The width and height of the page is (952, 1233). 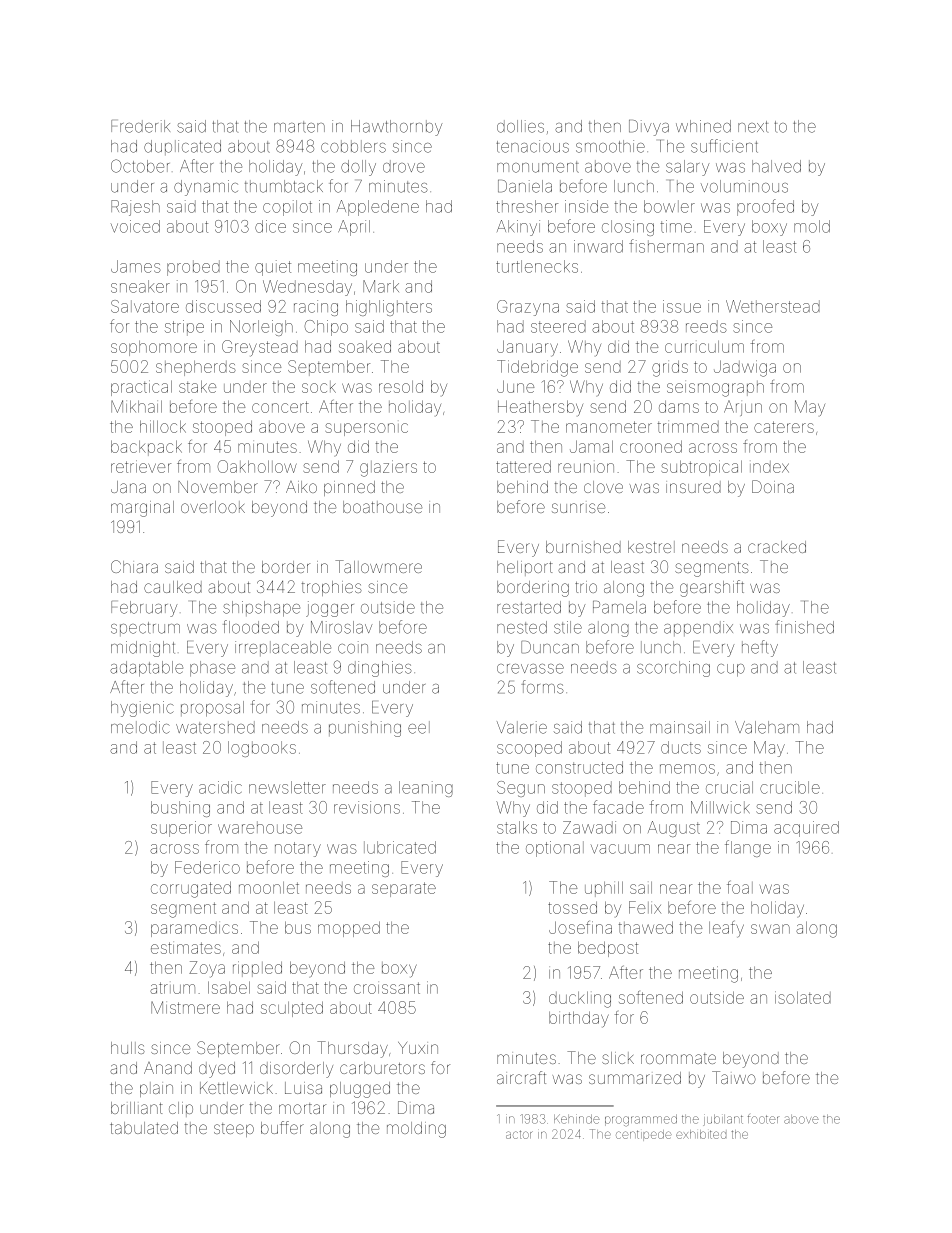 I want to click on melodic, so click(x=140, y=727).
